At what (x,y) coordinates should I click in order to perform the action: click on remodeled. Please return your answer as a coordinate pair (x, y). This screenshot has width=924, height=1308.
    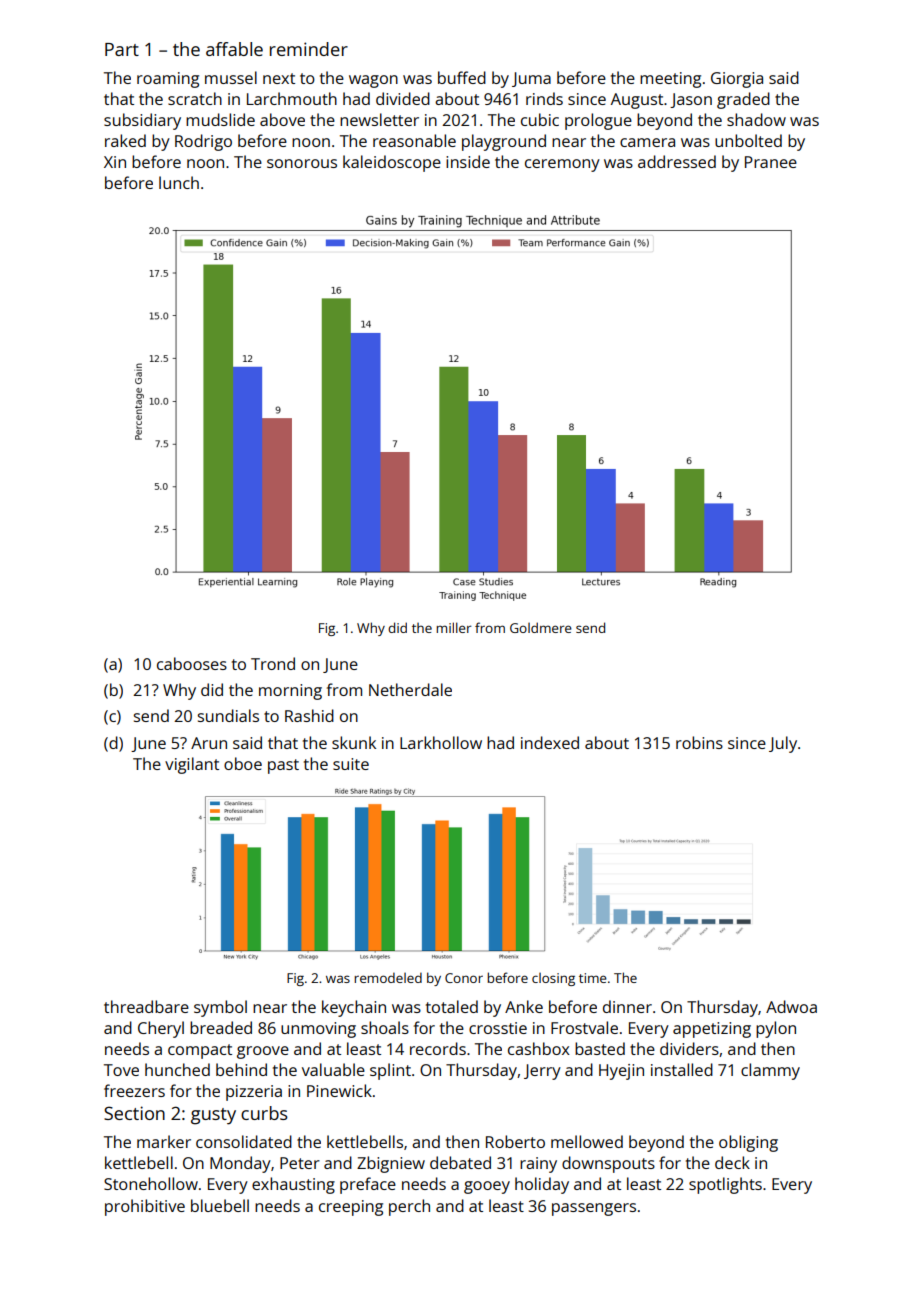
    Looking at the image, I should click on (388, 977).
